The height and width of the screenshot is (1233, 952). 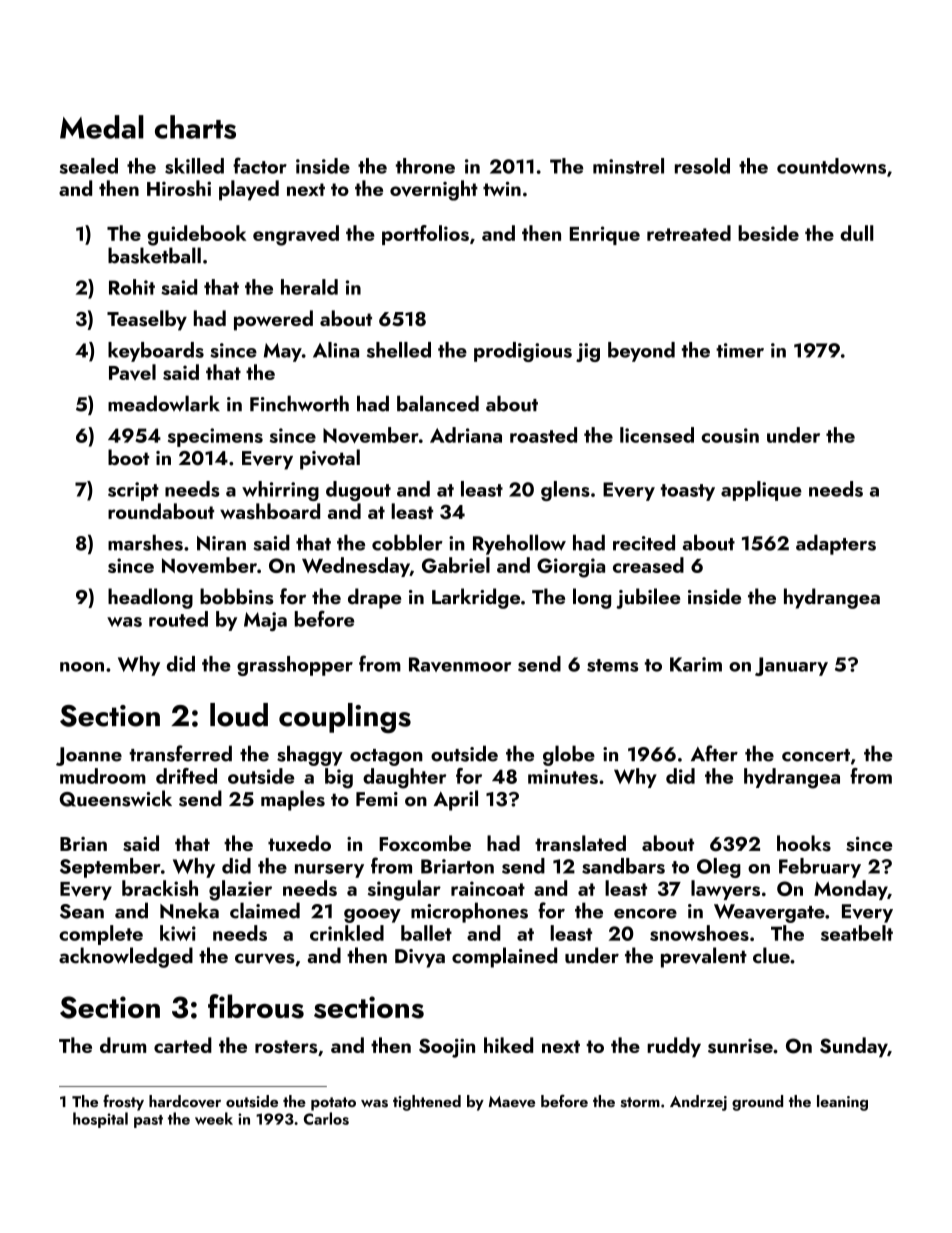 What do you see at coordinates (696, 664) in the screenshot?
I see `Karim` at bounding box center [696, 664].
